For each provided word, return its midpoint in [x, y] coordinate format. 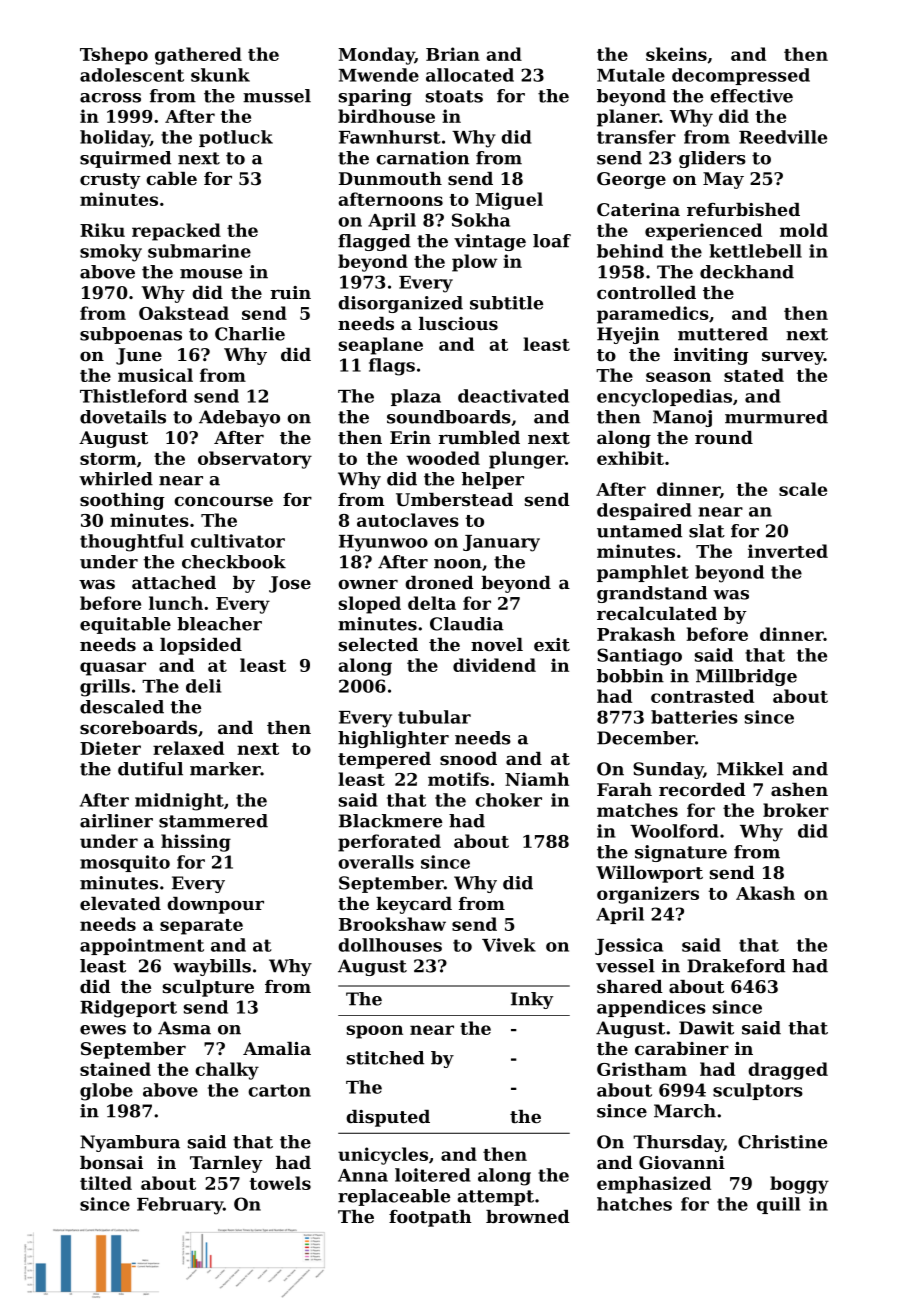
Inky [532, 1000]
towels [280, 1183]
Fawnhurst [390, 137]
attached [174, 582]
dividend [494, 665]
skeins [676, 54]
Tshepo [114, 56]
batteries [694, 717]
